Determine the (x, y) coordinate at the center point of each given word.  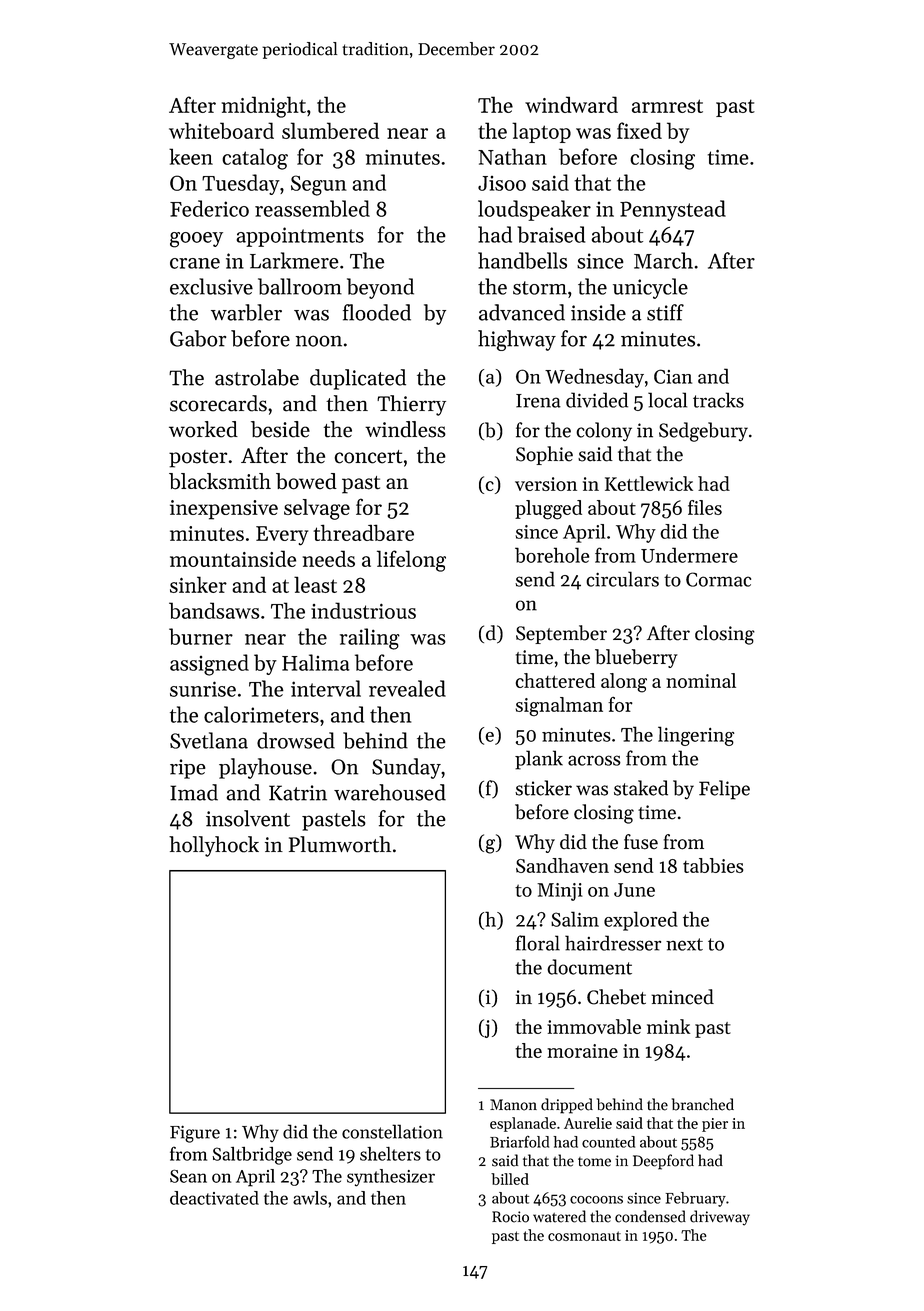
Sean (188, 1176)
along (624, 683)
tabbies (713, 865)
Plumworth (340, 844)
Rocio (510, 1217)
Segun (319, 185)
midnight (264, 107)
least (315, 584)
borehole (552, 555)
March (663, 260)
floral (538, 943)
